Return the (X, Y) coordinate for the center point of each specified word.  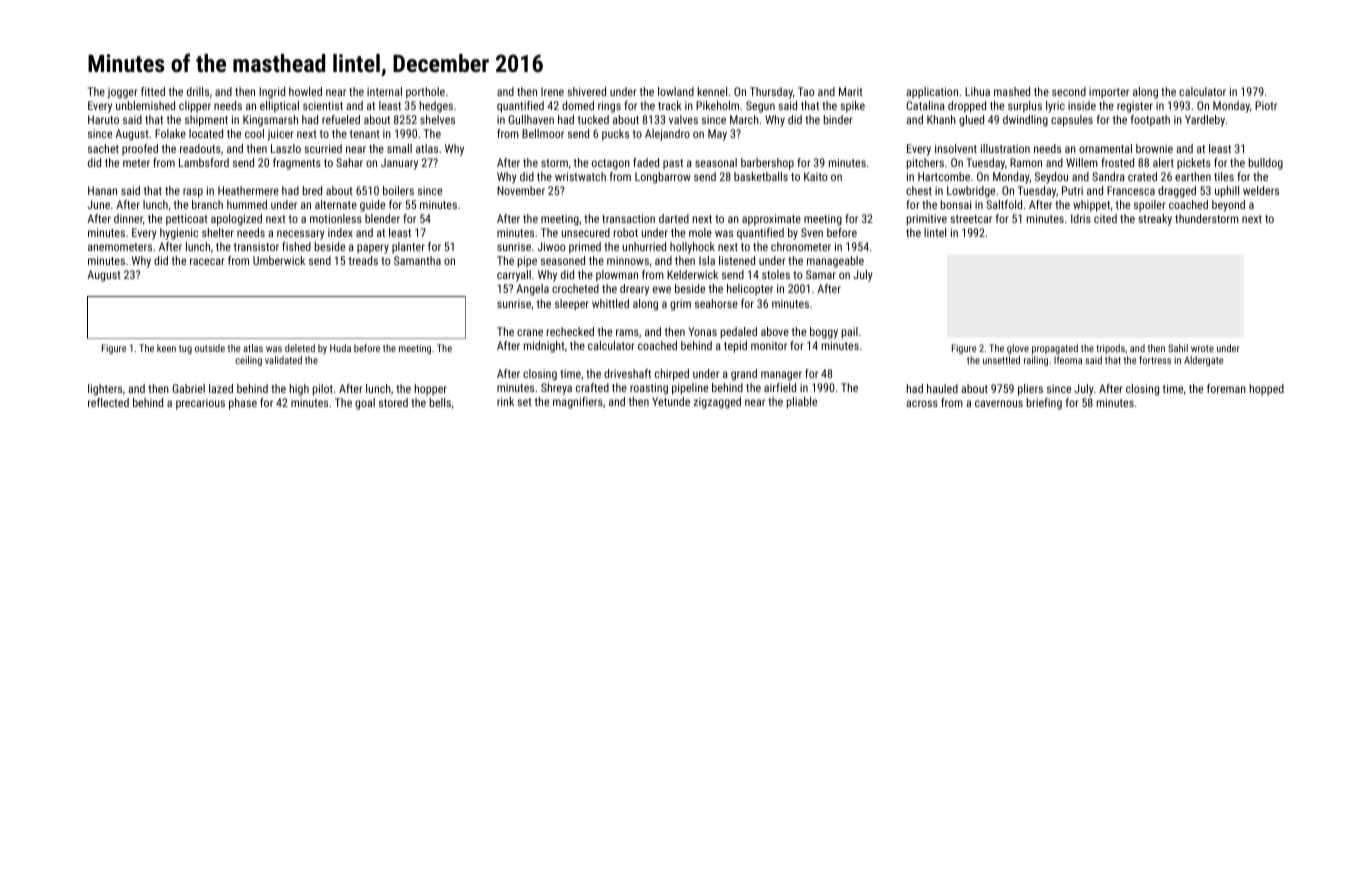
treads (363, 260)
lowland (676, 91)
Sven (812, 232)
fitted (153, 91)
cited (1105, 218)
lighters (105, 390)
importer (1109, 93)
